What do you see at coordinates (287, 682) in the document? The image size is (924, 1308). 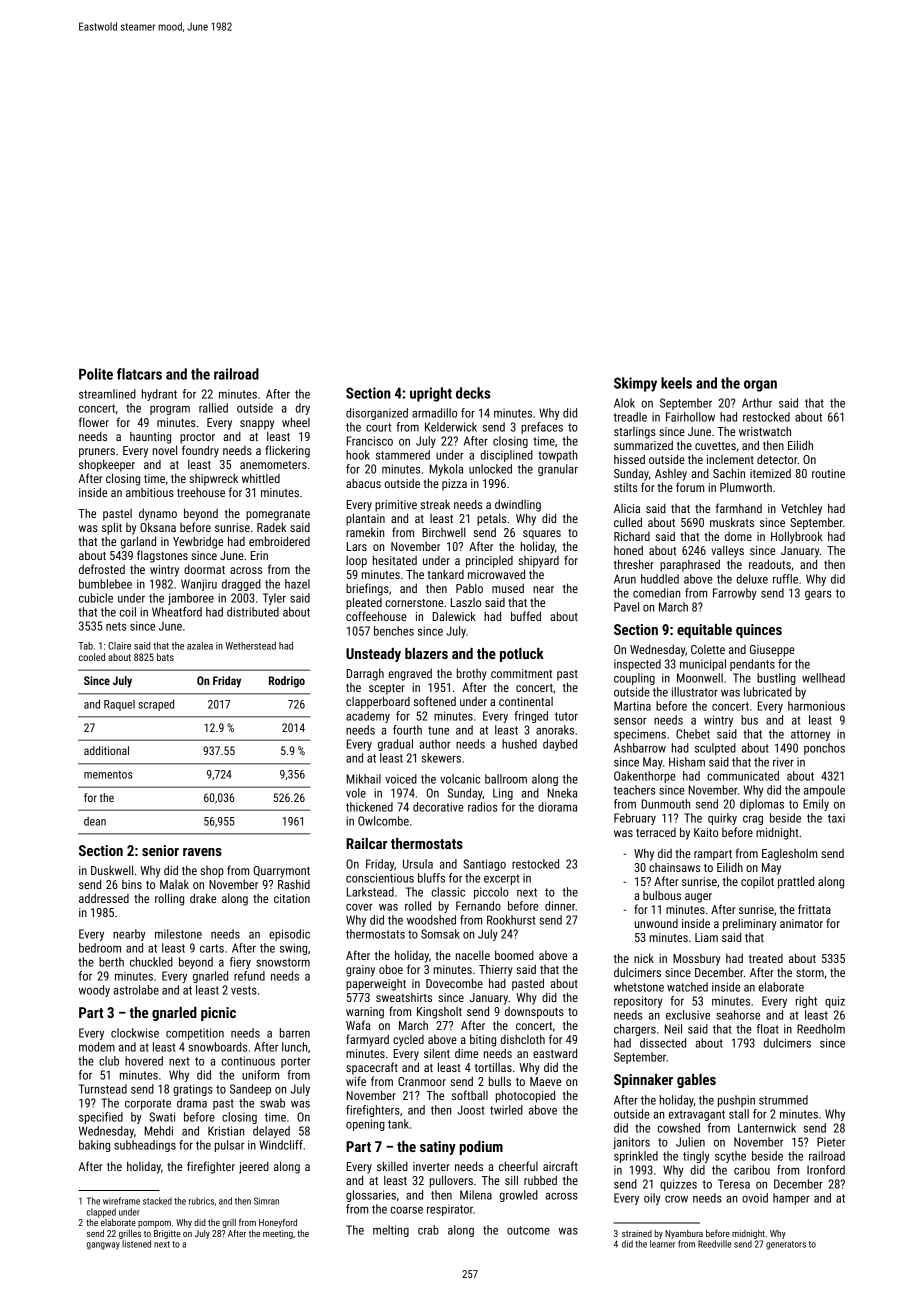 I see `Rodrigo` at bounding box center [287, 682].
